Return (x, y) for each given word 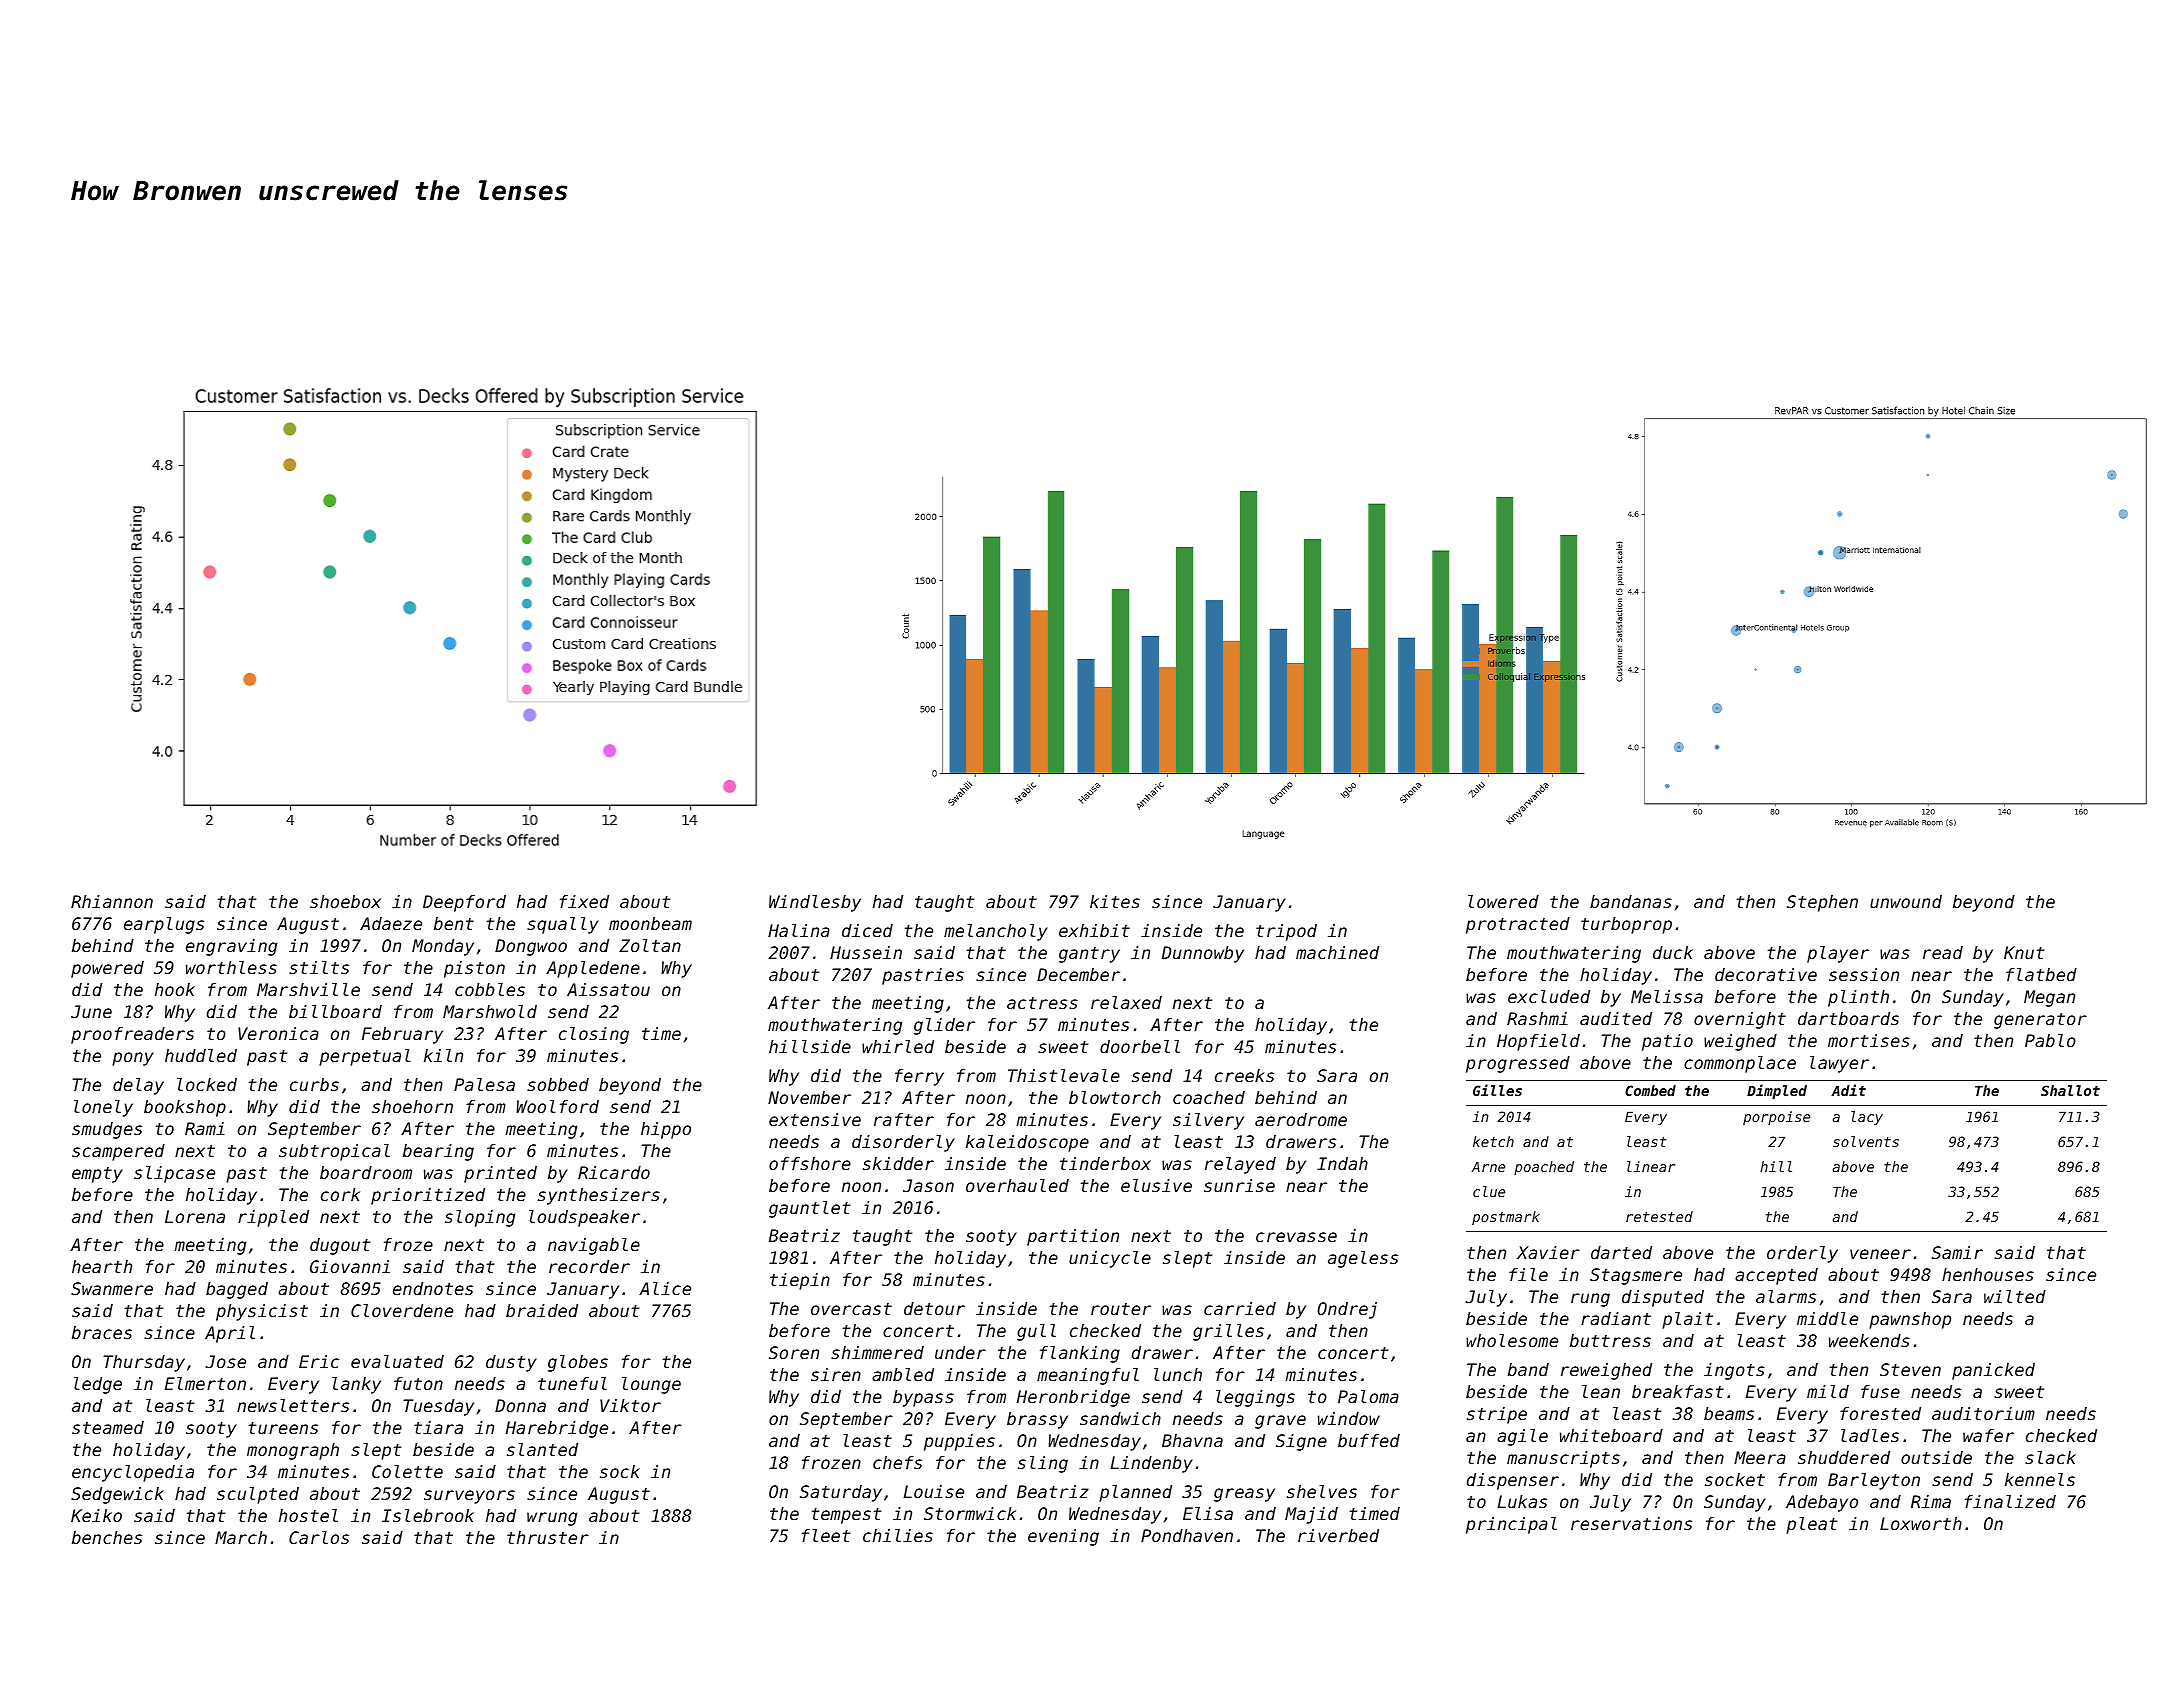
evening (1063, 1537)
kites (1115, 901)
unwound (1906, 901)
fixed (584, 901)
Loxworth (1921, 1523)
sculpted (258, 1495)
